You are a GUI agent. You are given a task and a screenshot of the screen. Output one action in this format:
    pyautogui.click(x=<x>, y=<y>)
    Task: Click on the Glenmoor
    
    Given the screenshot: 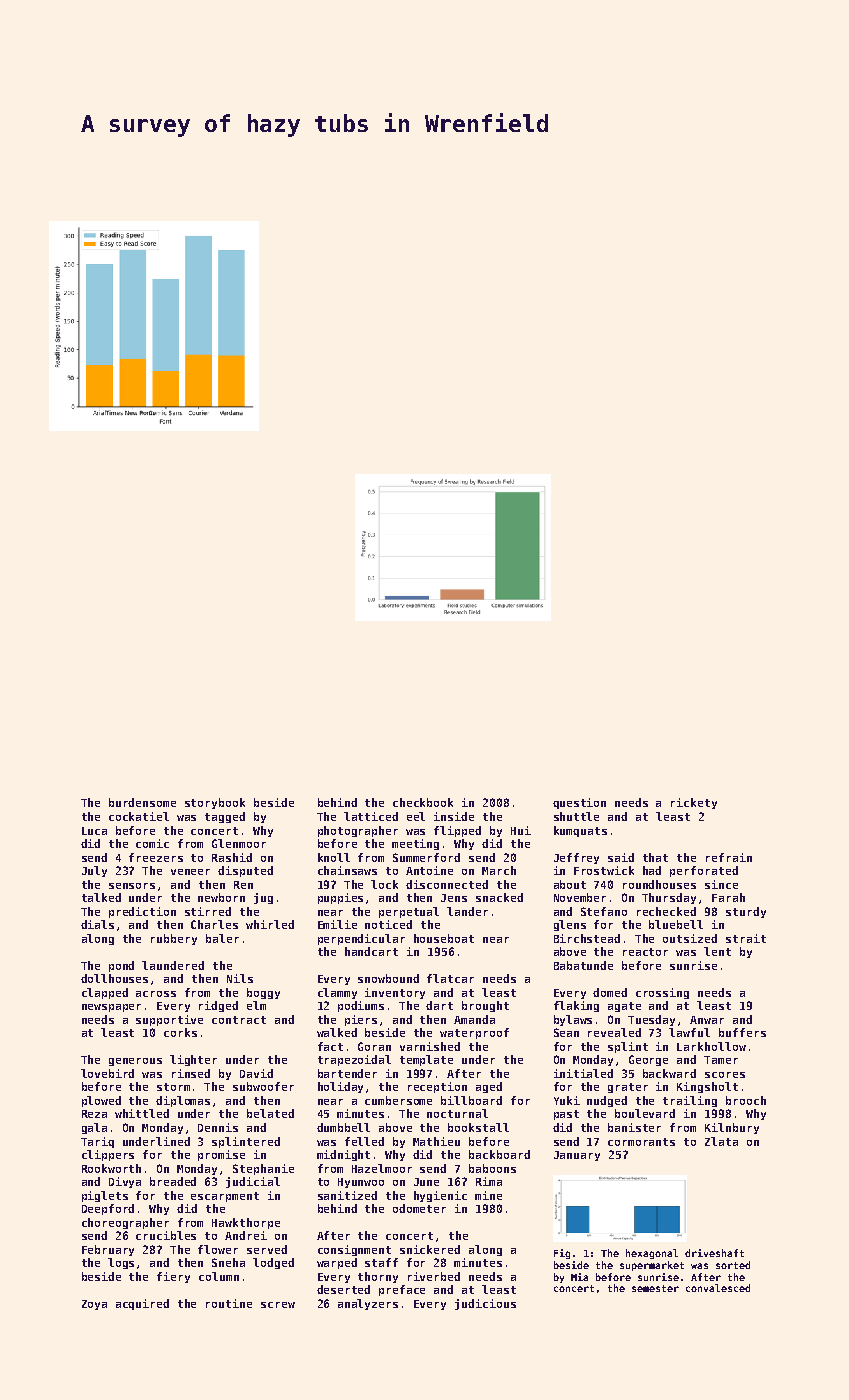 What is the action you would take?
    pyautogui.click(x=239, y=843)
